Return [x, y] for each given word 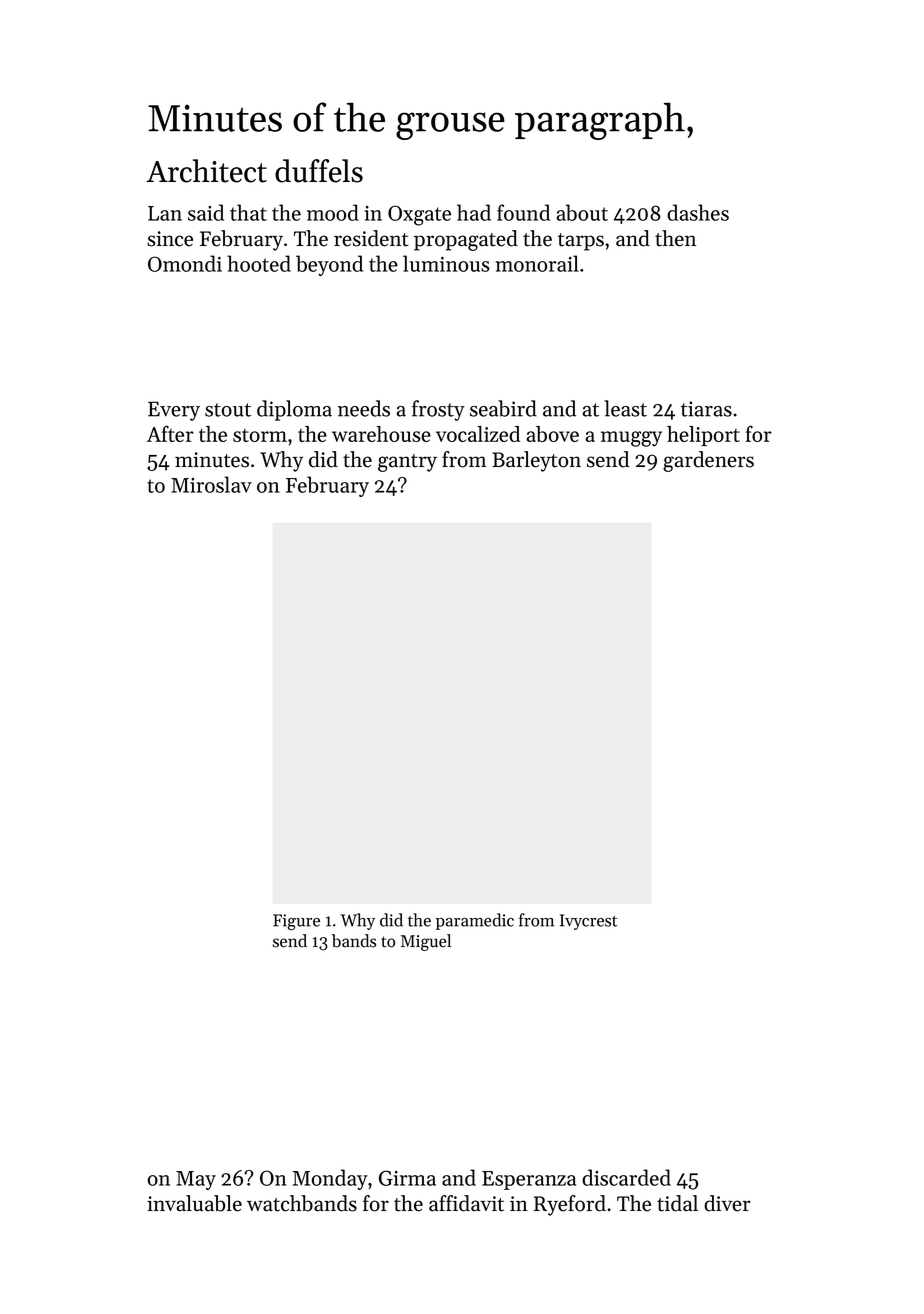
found [523, 212]
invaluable [194, 1203]
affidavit [466, 1203]
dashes [698, 212]
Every [174, 411]
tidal [677, 1203]
